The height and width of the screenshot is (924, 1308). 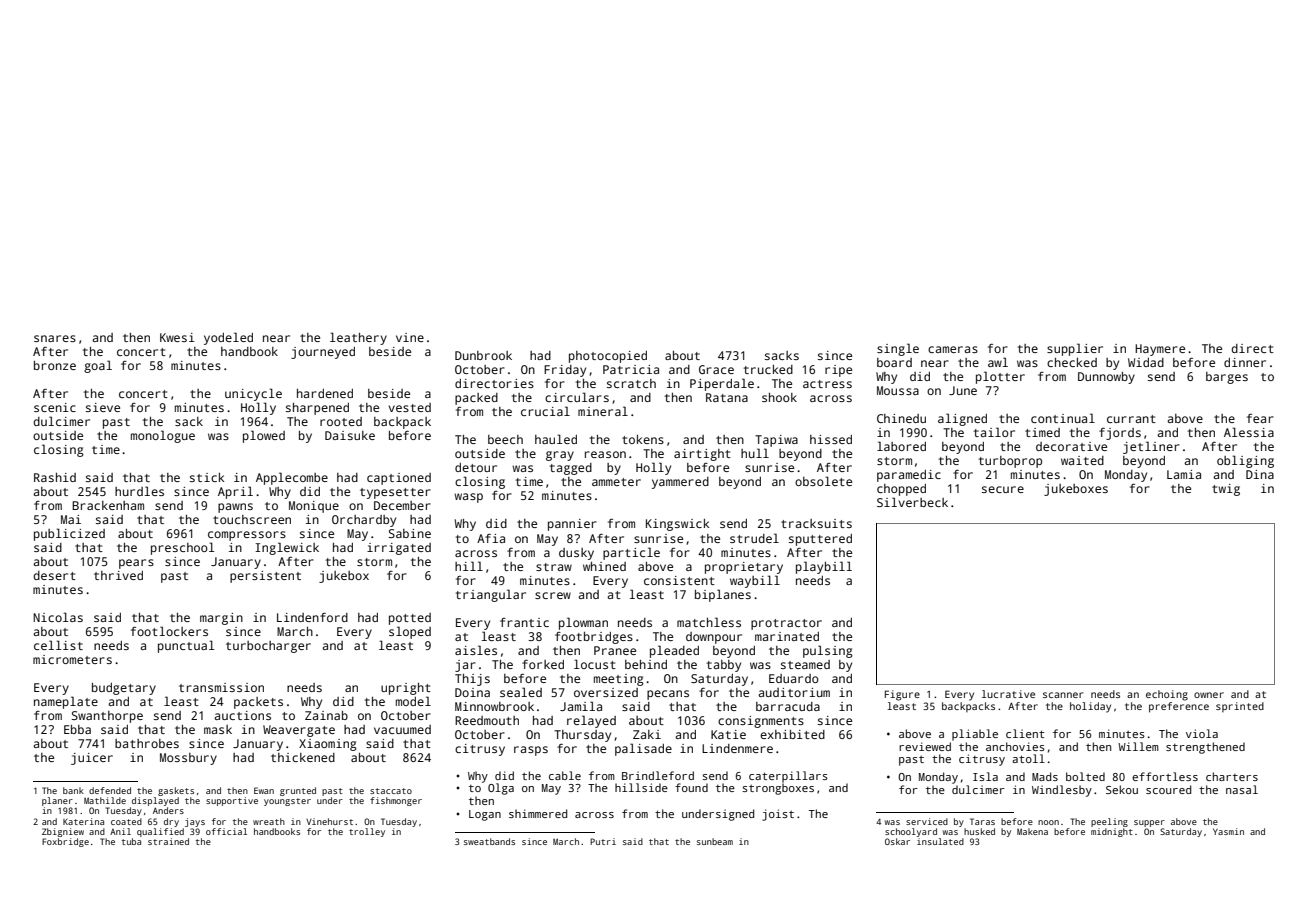 I want to click on paramedic, so click(x=909, y=476).
